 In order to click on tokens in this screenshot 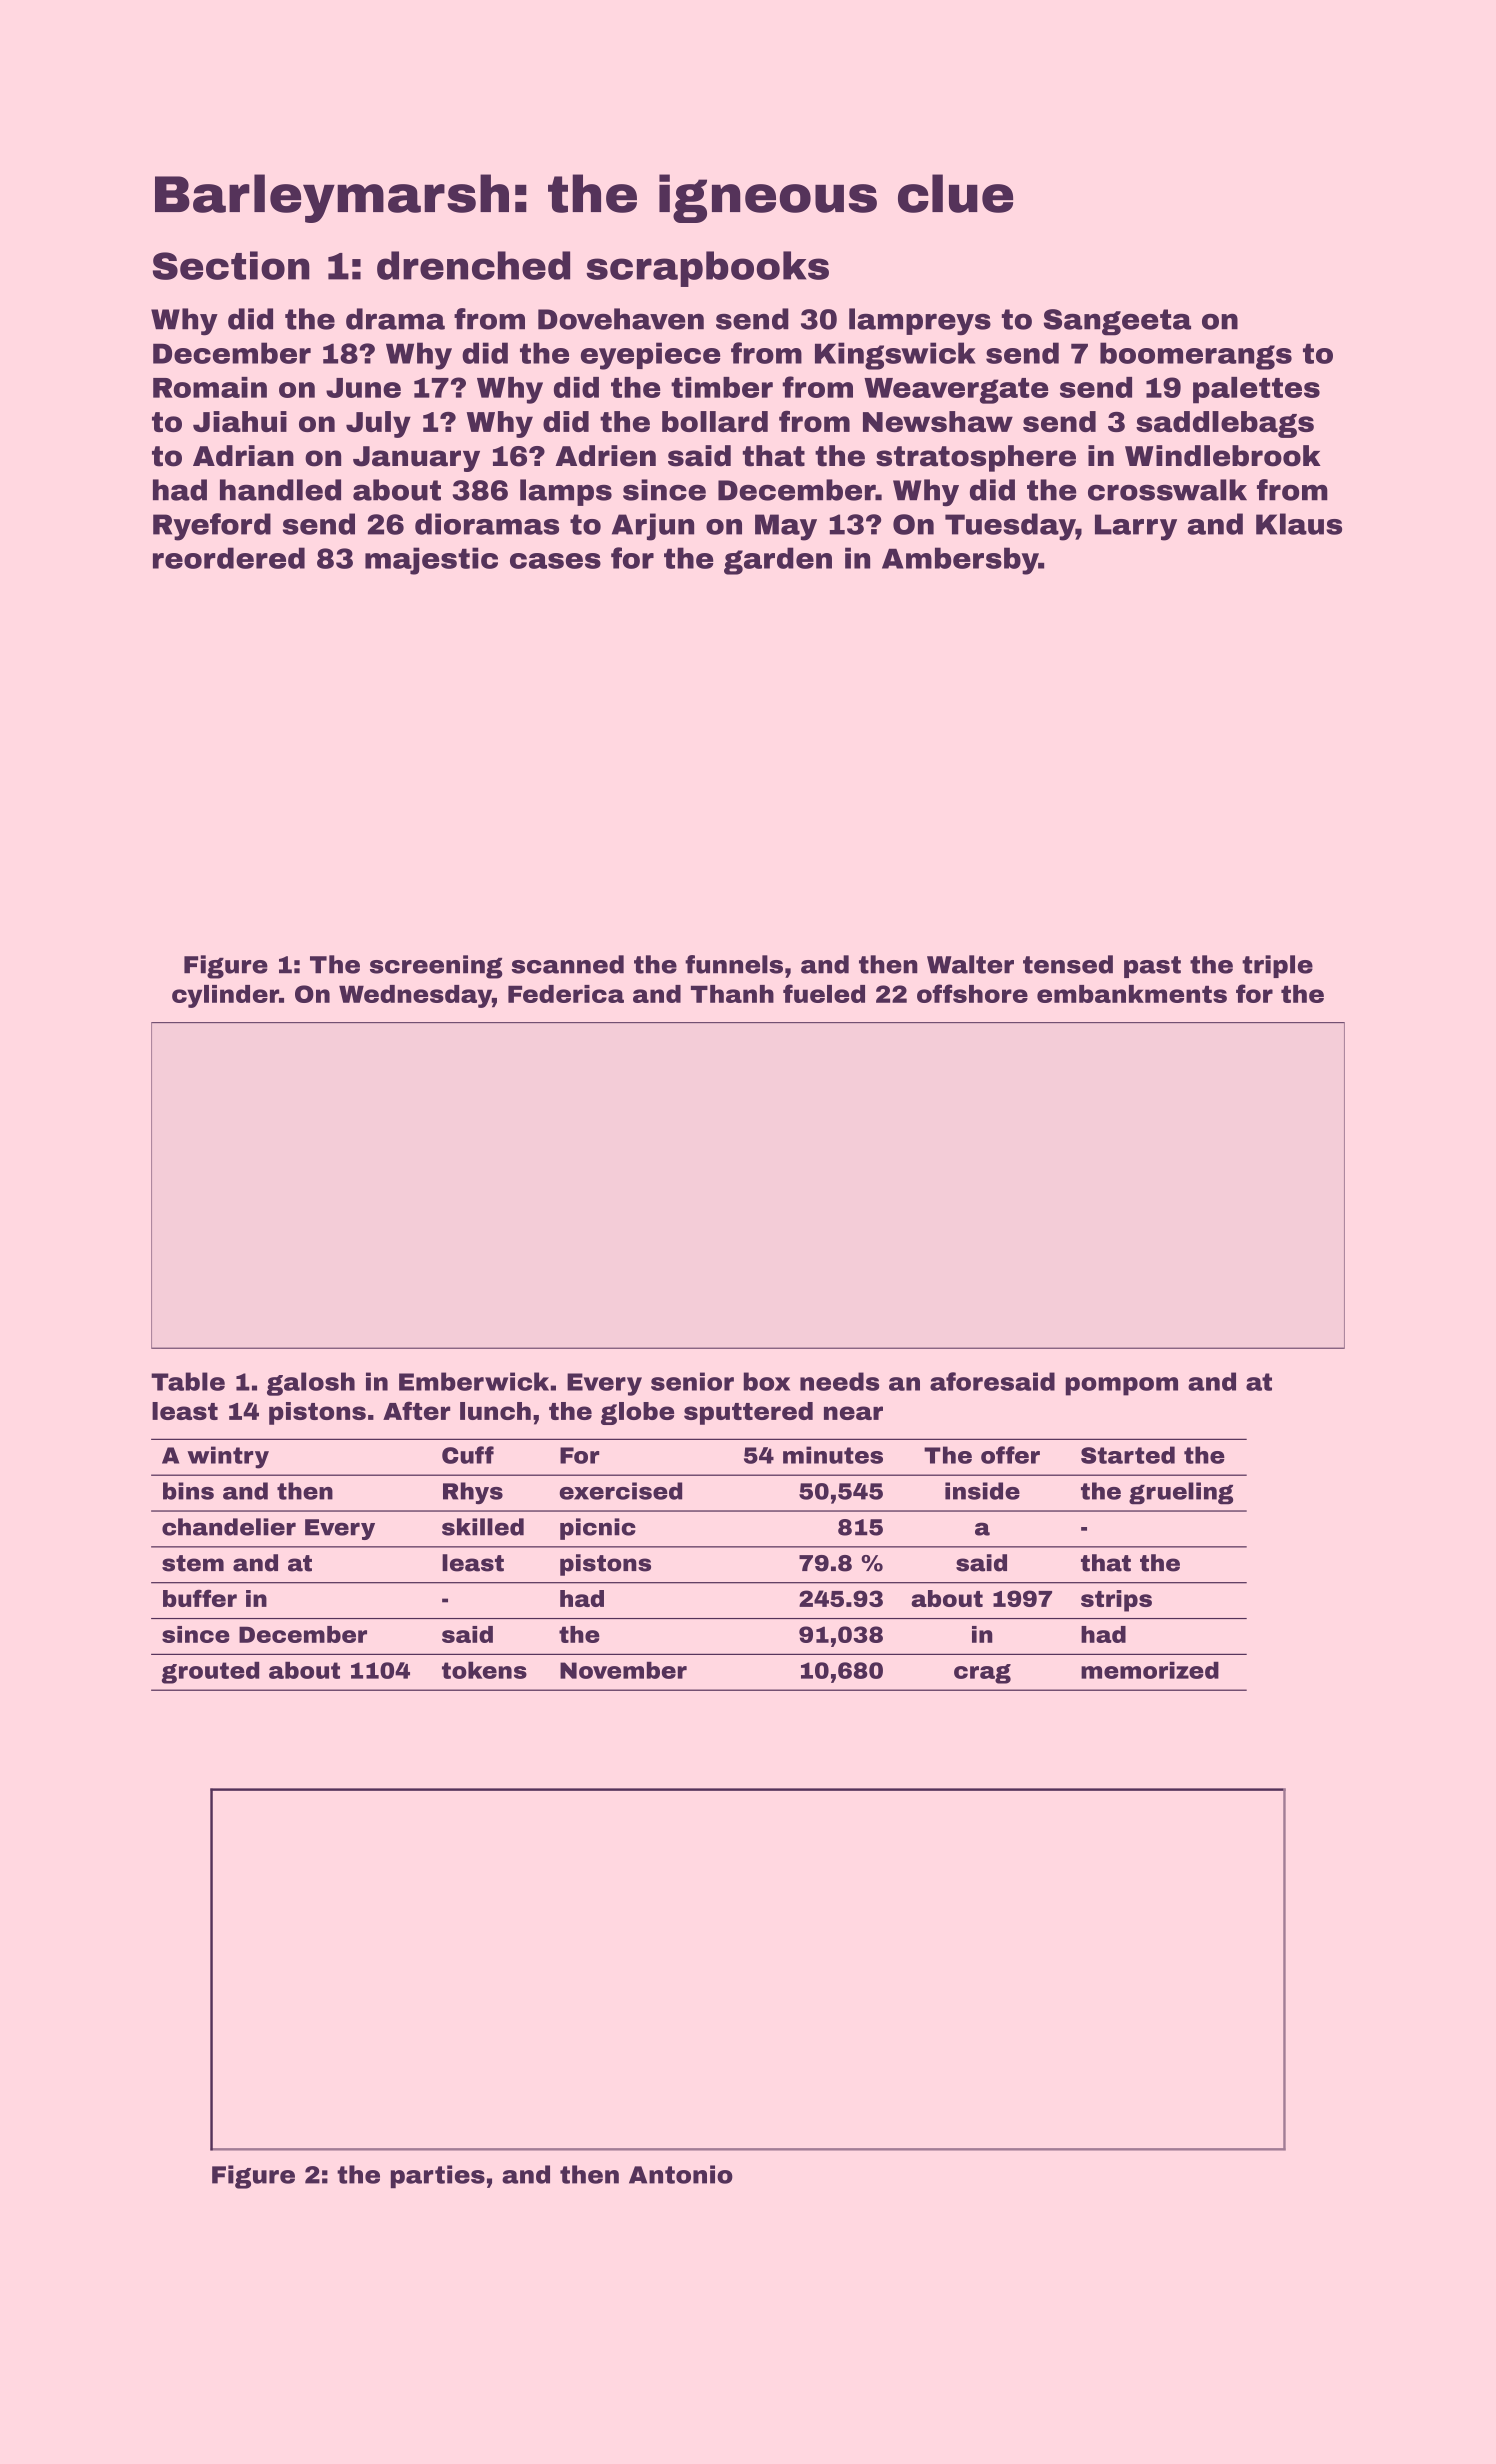, I will do `click(484, 1670)`.
